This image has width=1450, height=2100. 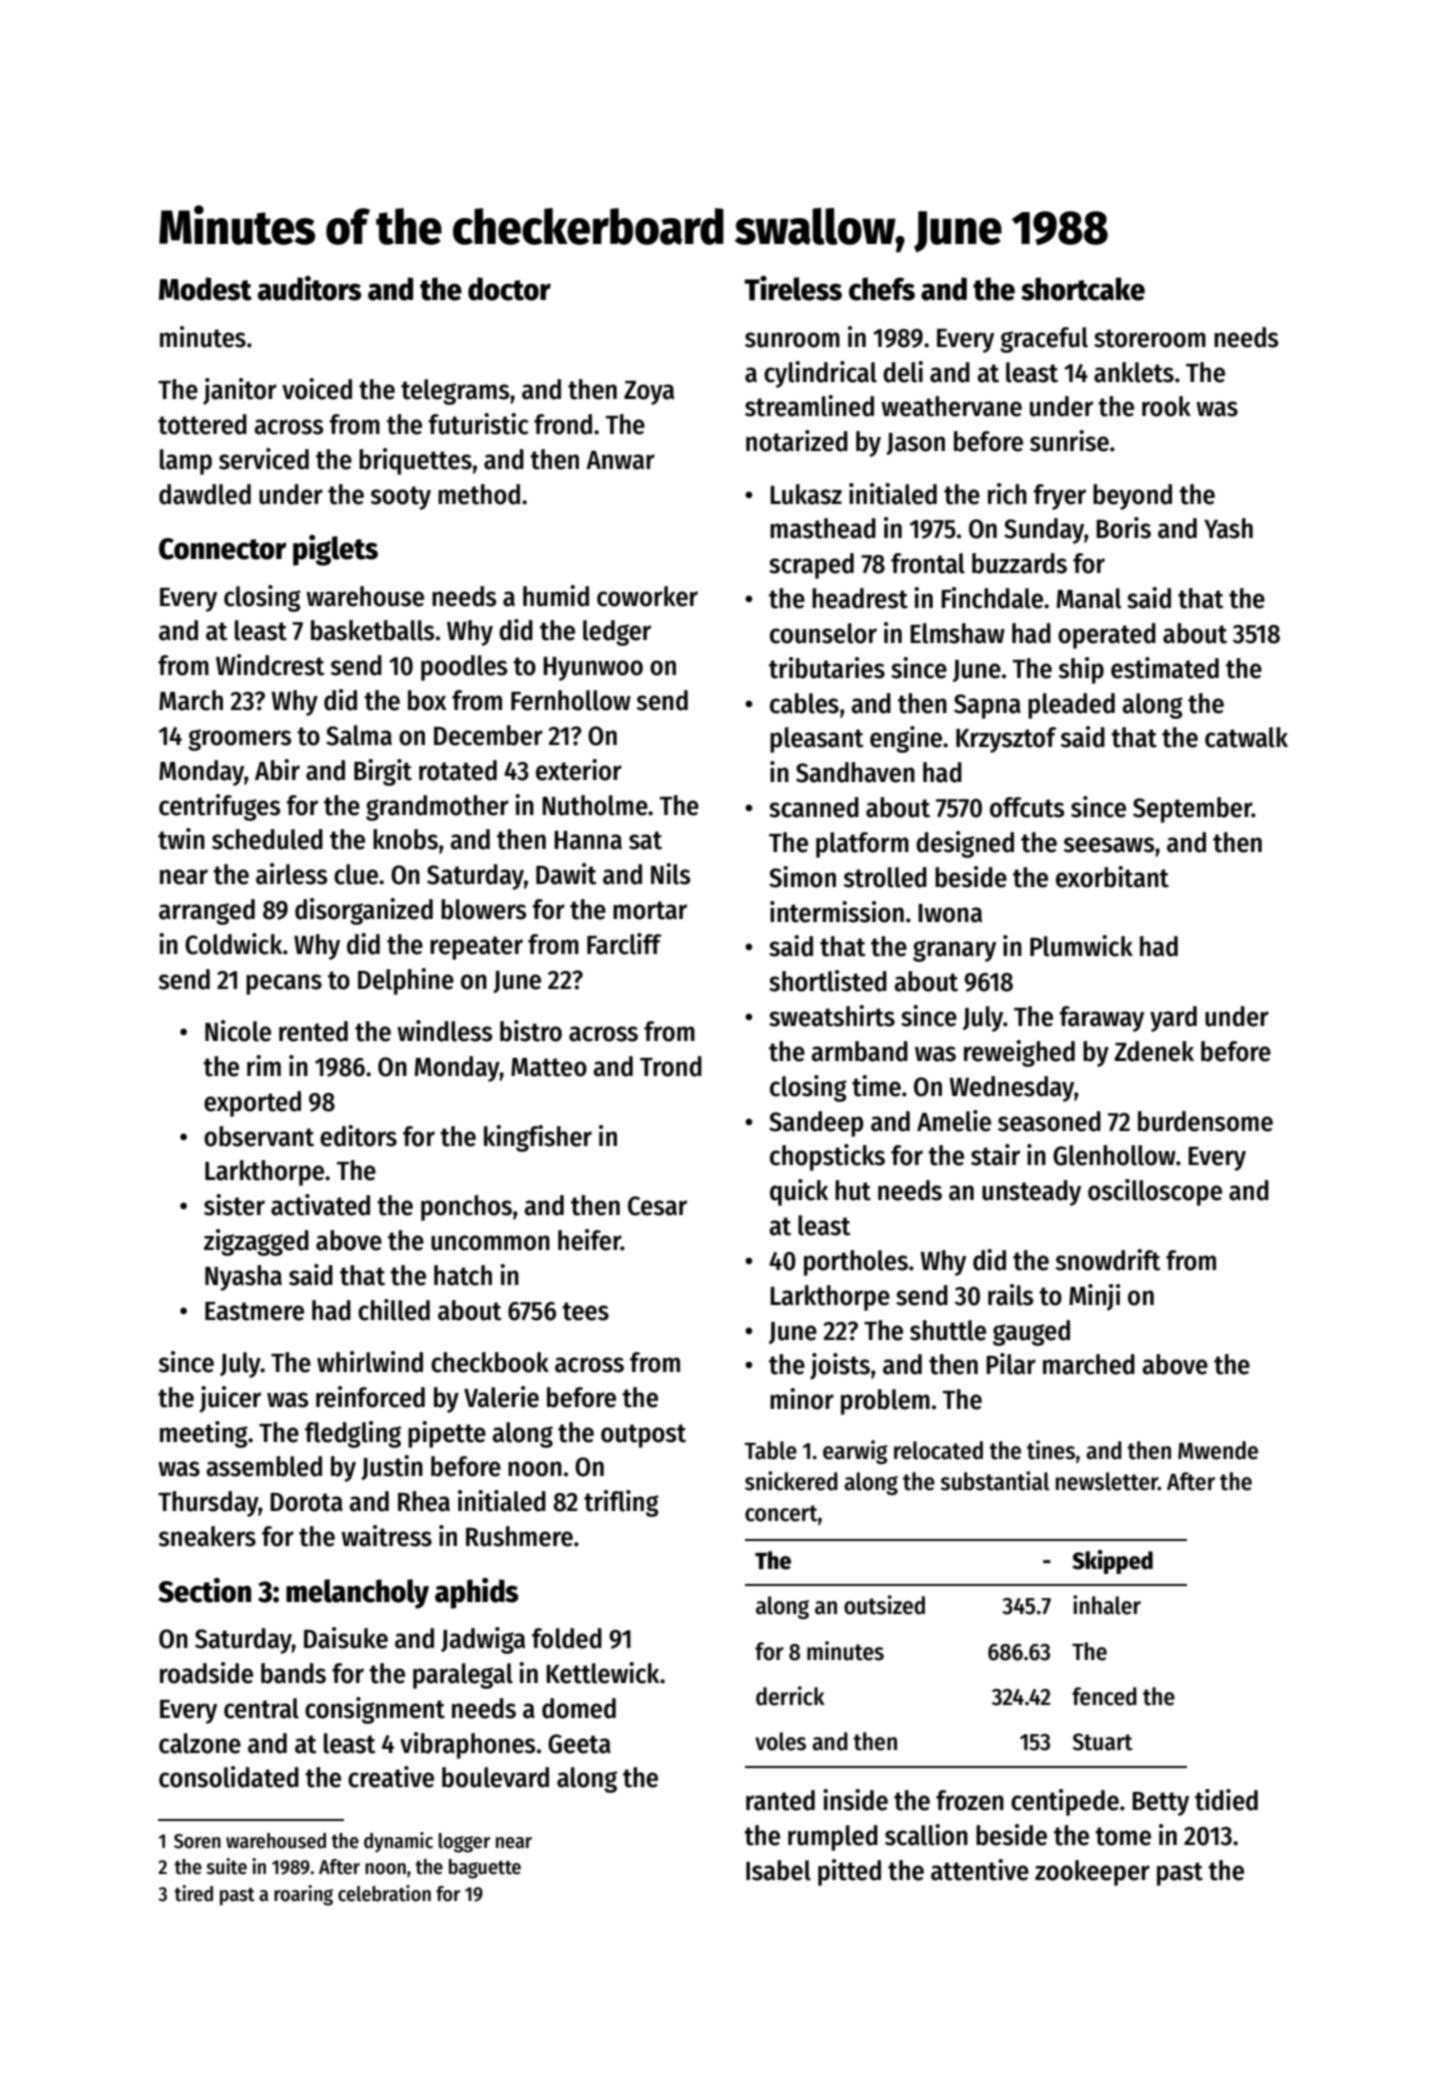 What do you see at coordinates (1165, 668) in the image?
I see `estimated` at bounding box center [1165, 668].
